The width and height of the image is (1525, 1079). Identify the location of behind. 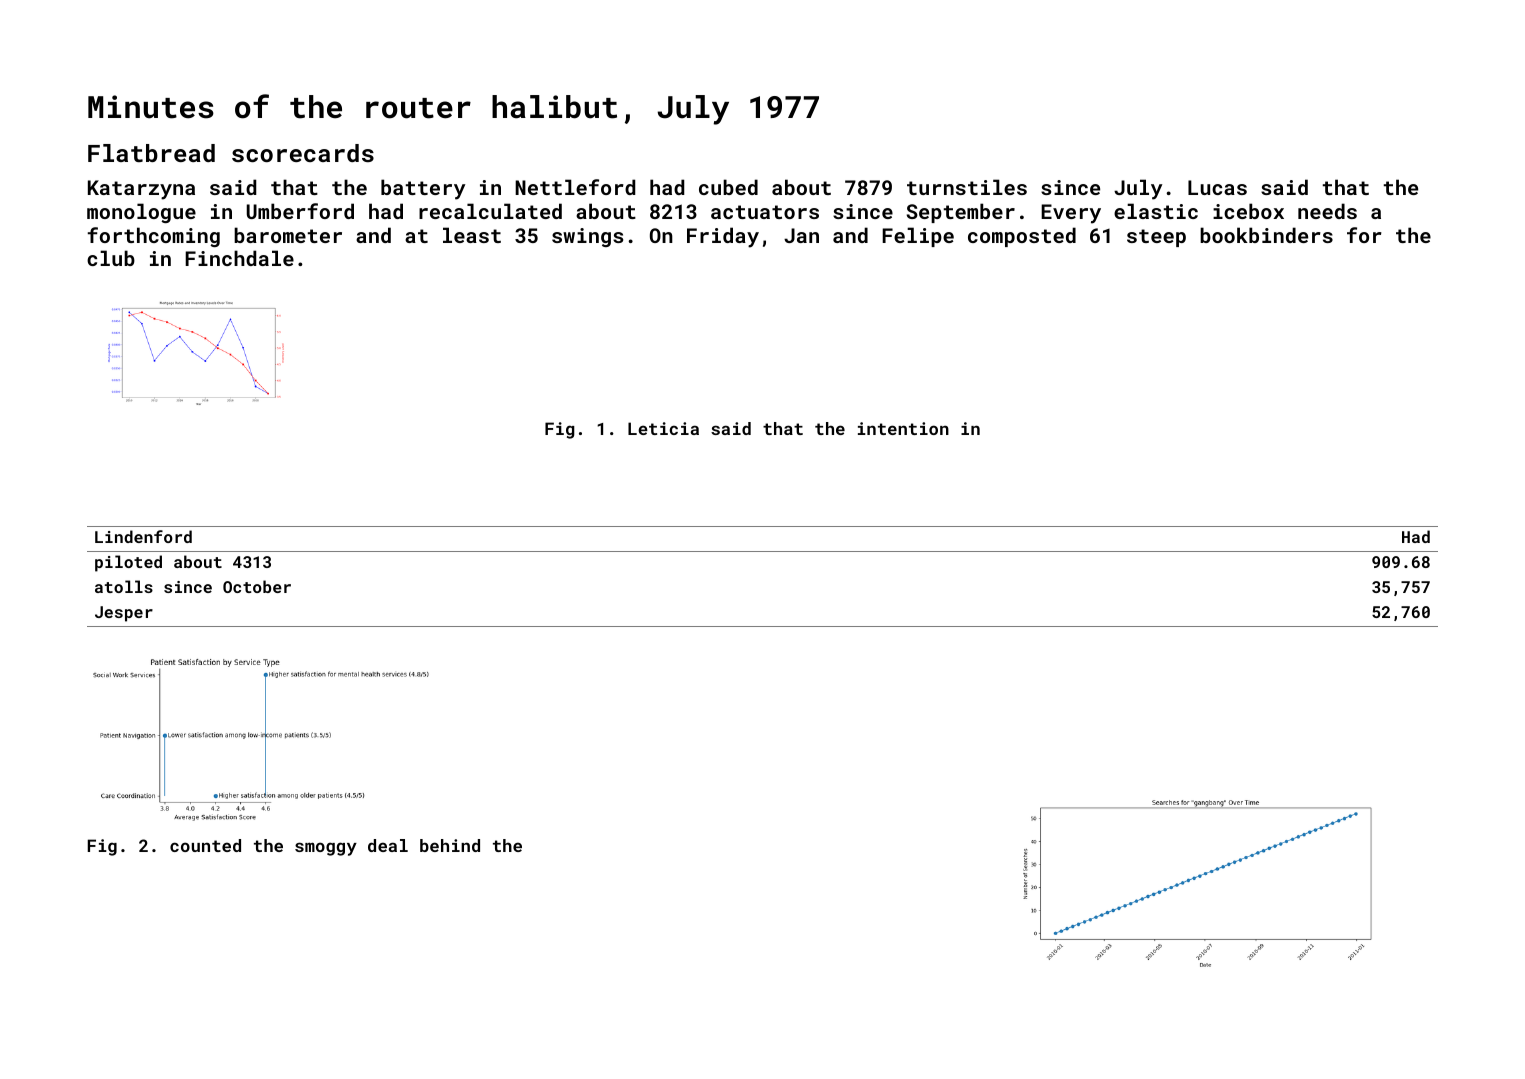
(450, 845).
